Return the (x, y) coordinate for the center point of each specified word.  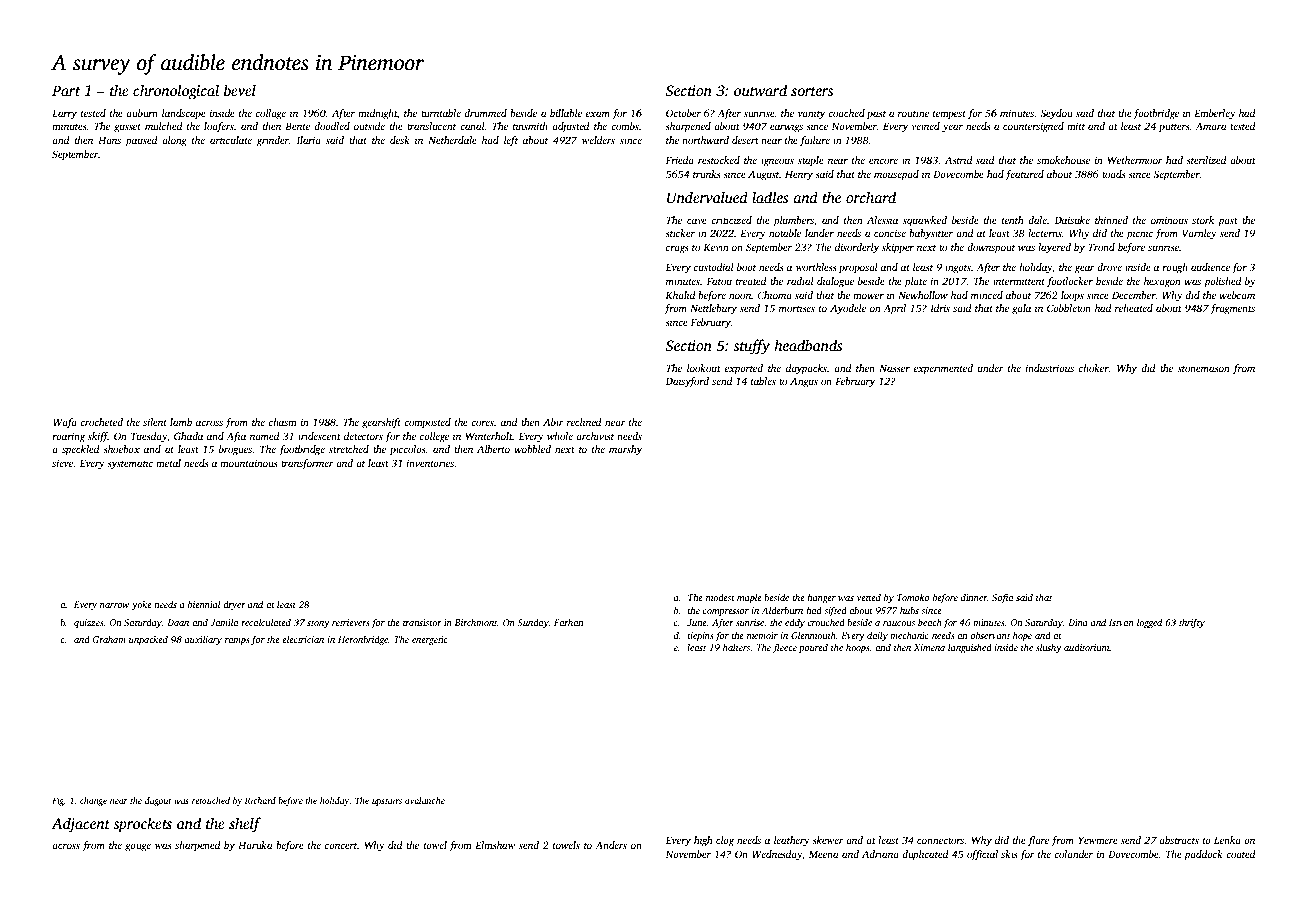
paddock (1203, 855)
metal (168, 463)
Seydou (1056, 114)
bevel (240, 90)
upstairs (387, 801)
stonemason (1204, 369)
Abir (553, 422)
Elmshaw (495, 845)
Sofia (1002, 598)
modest (720, 597)
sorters (812, 91)
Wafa (65, 423)
